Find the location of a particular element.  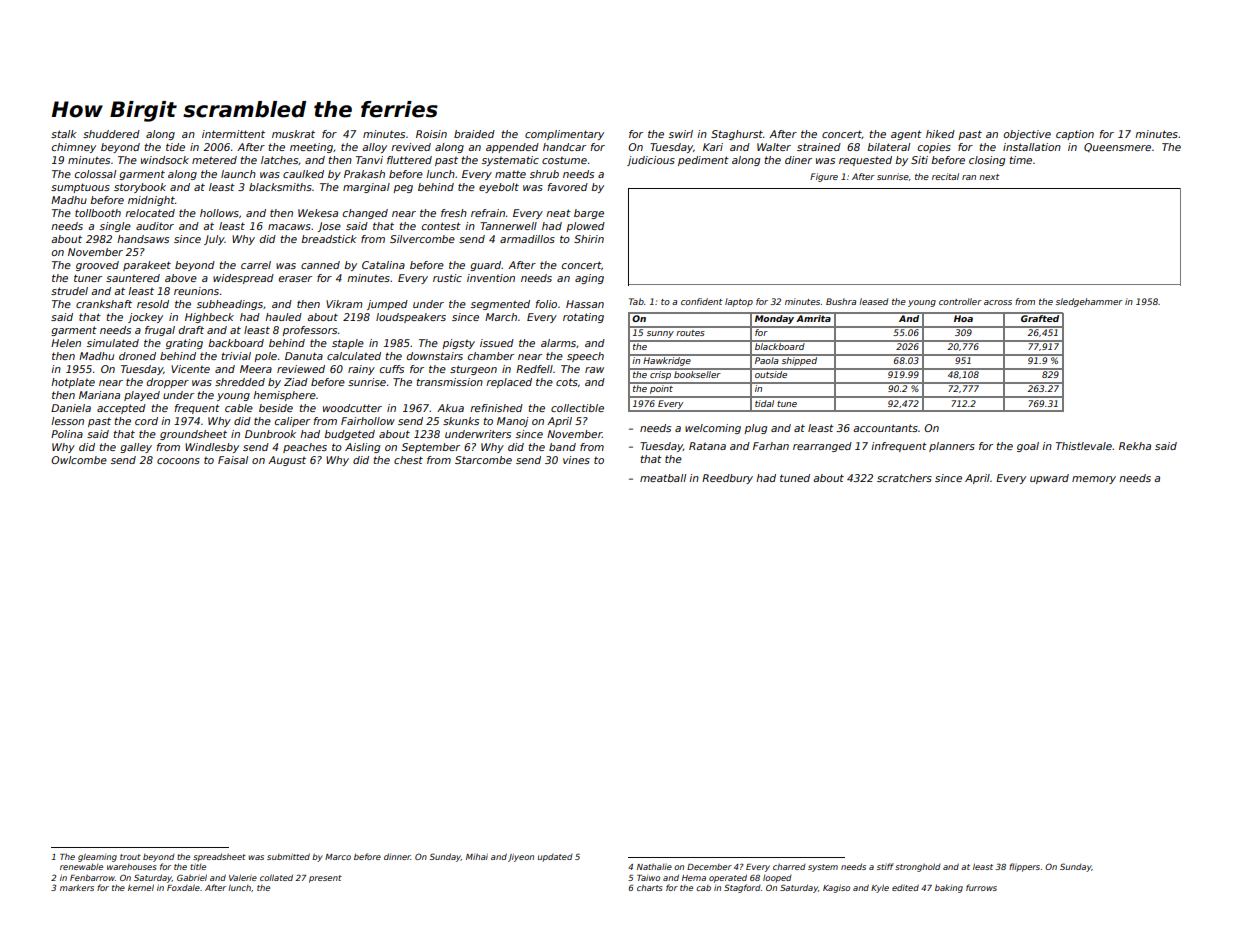

alarms is located at coordinates (558, 343).
